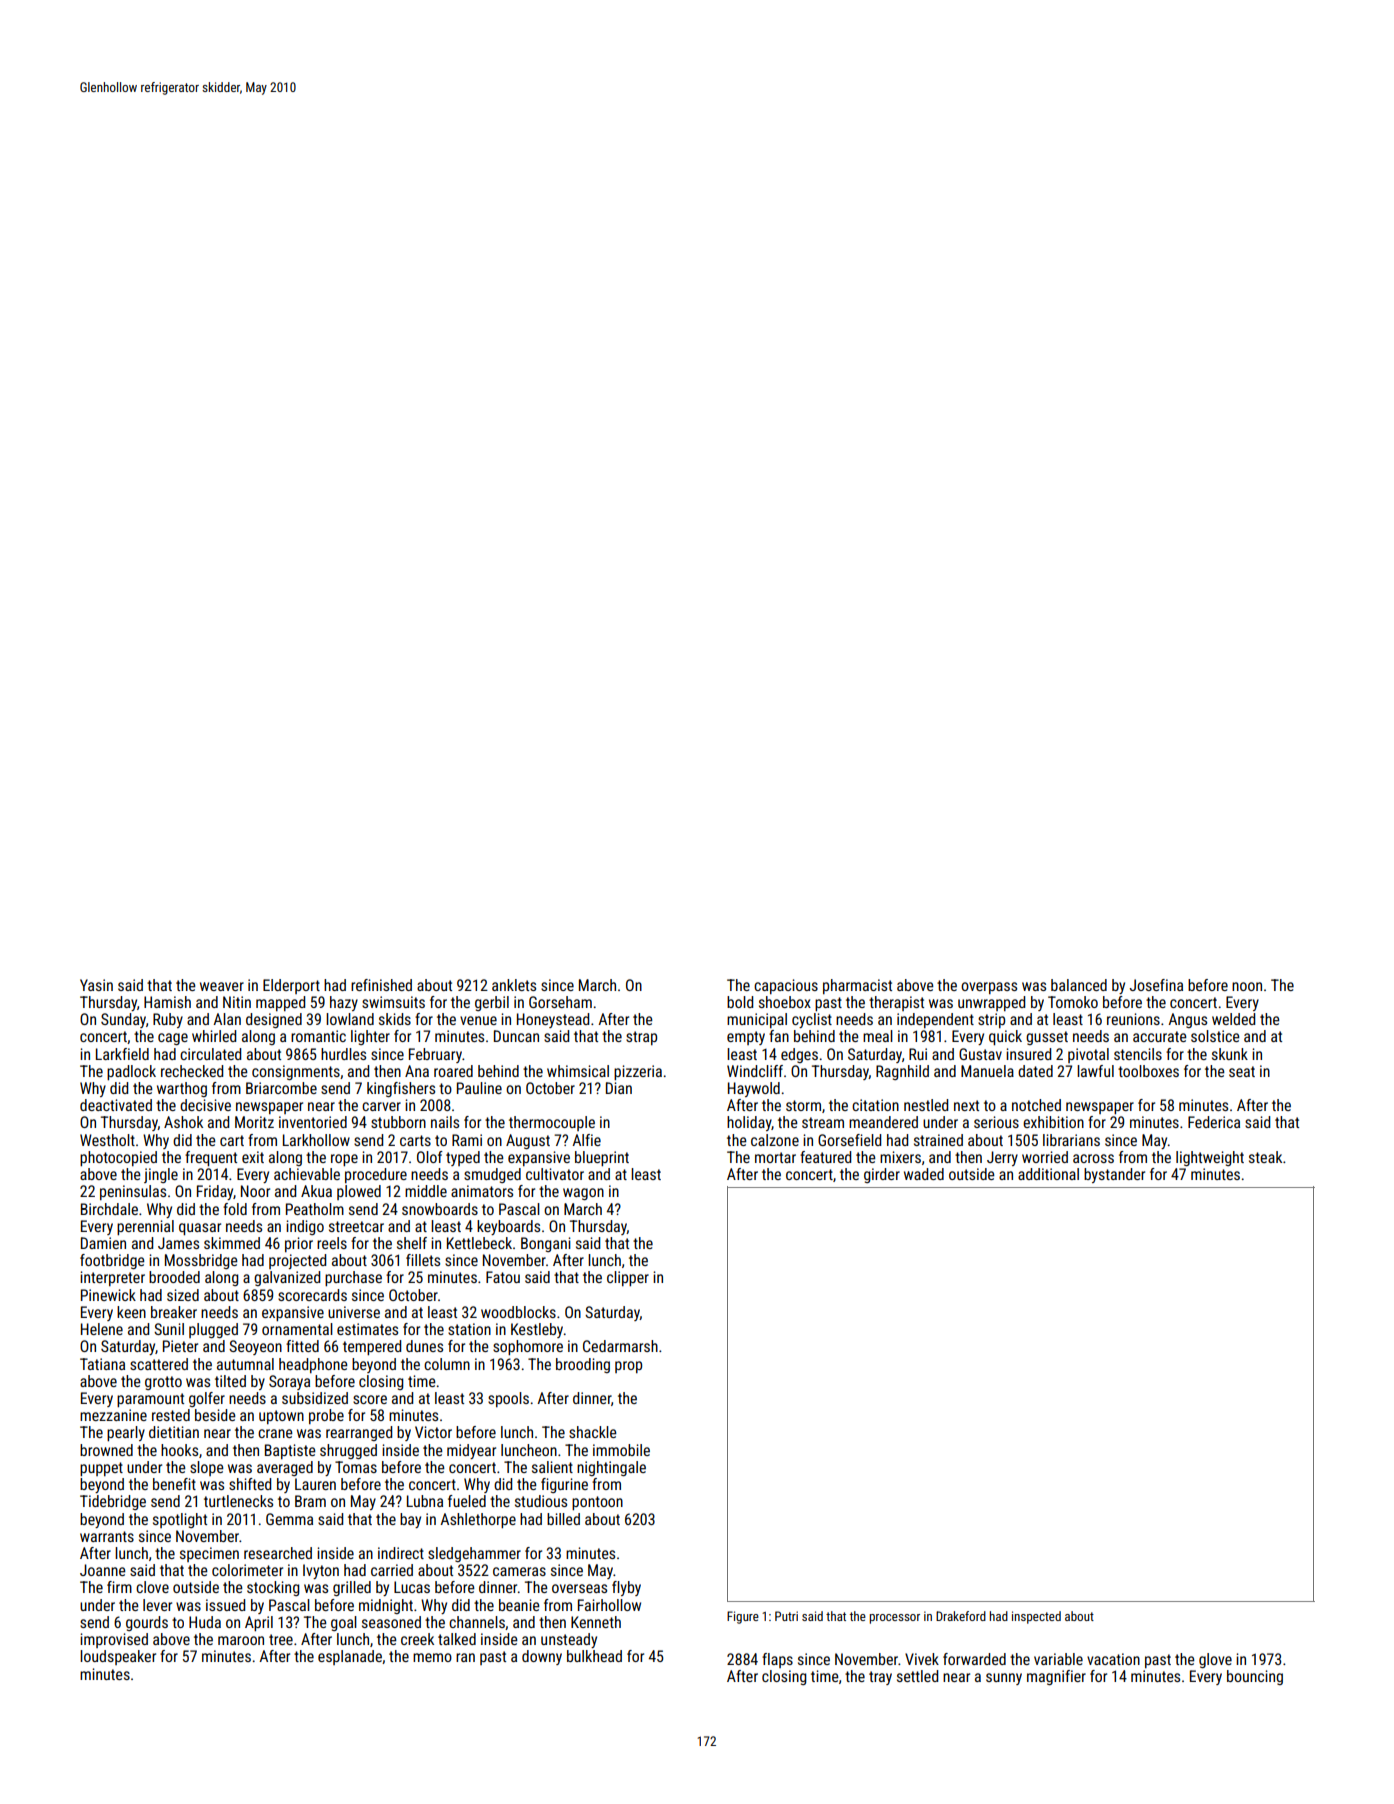  I want to click on bouncing, so click(1255, 1677).
